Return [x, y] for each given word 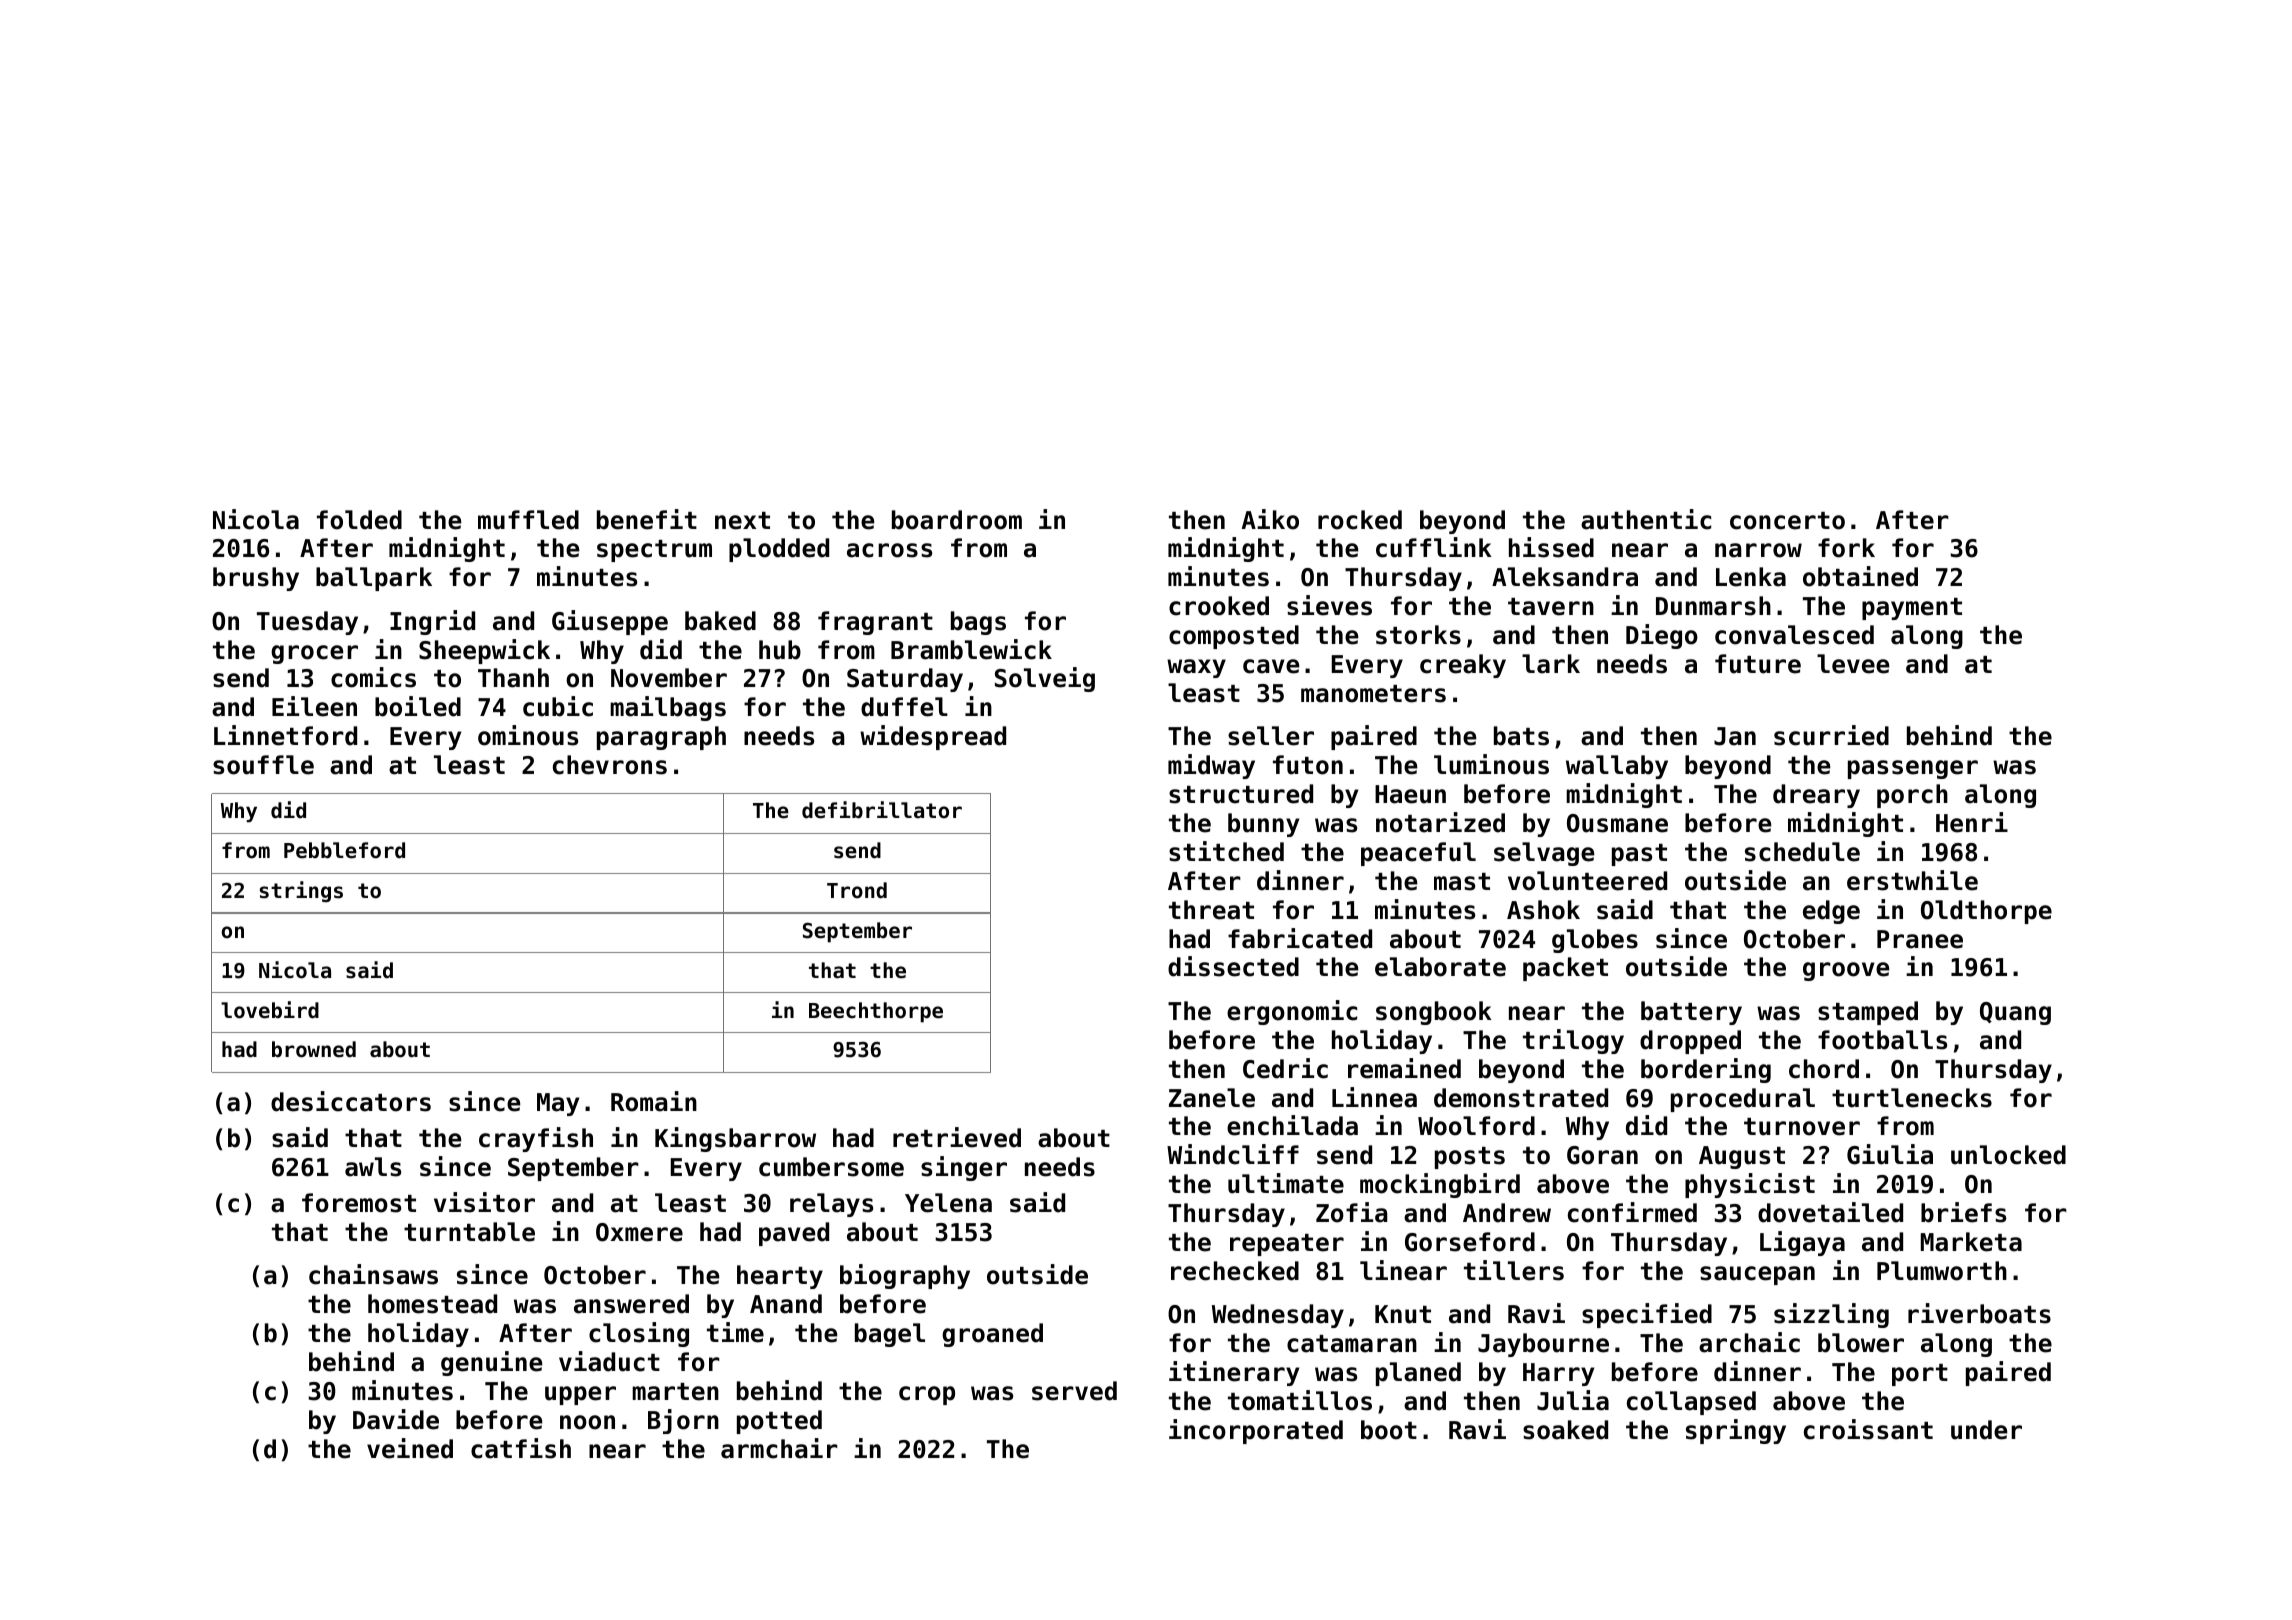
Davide [396, 1419]
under [1986, 1430]
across [889, 550]
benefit [647, 519]
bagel [890, 1335]
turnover [1802, 1127]
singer [964, 1168]
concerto [1787, 521]
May [558, 1104]
